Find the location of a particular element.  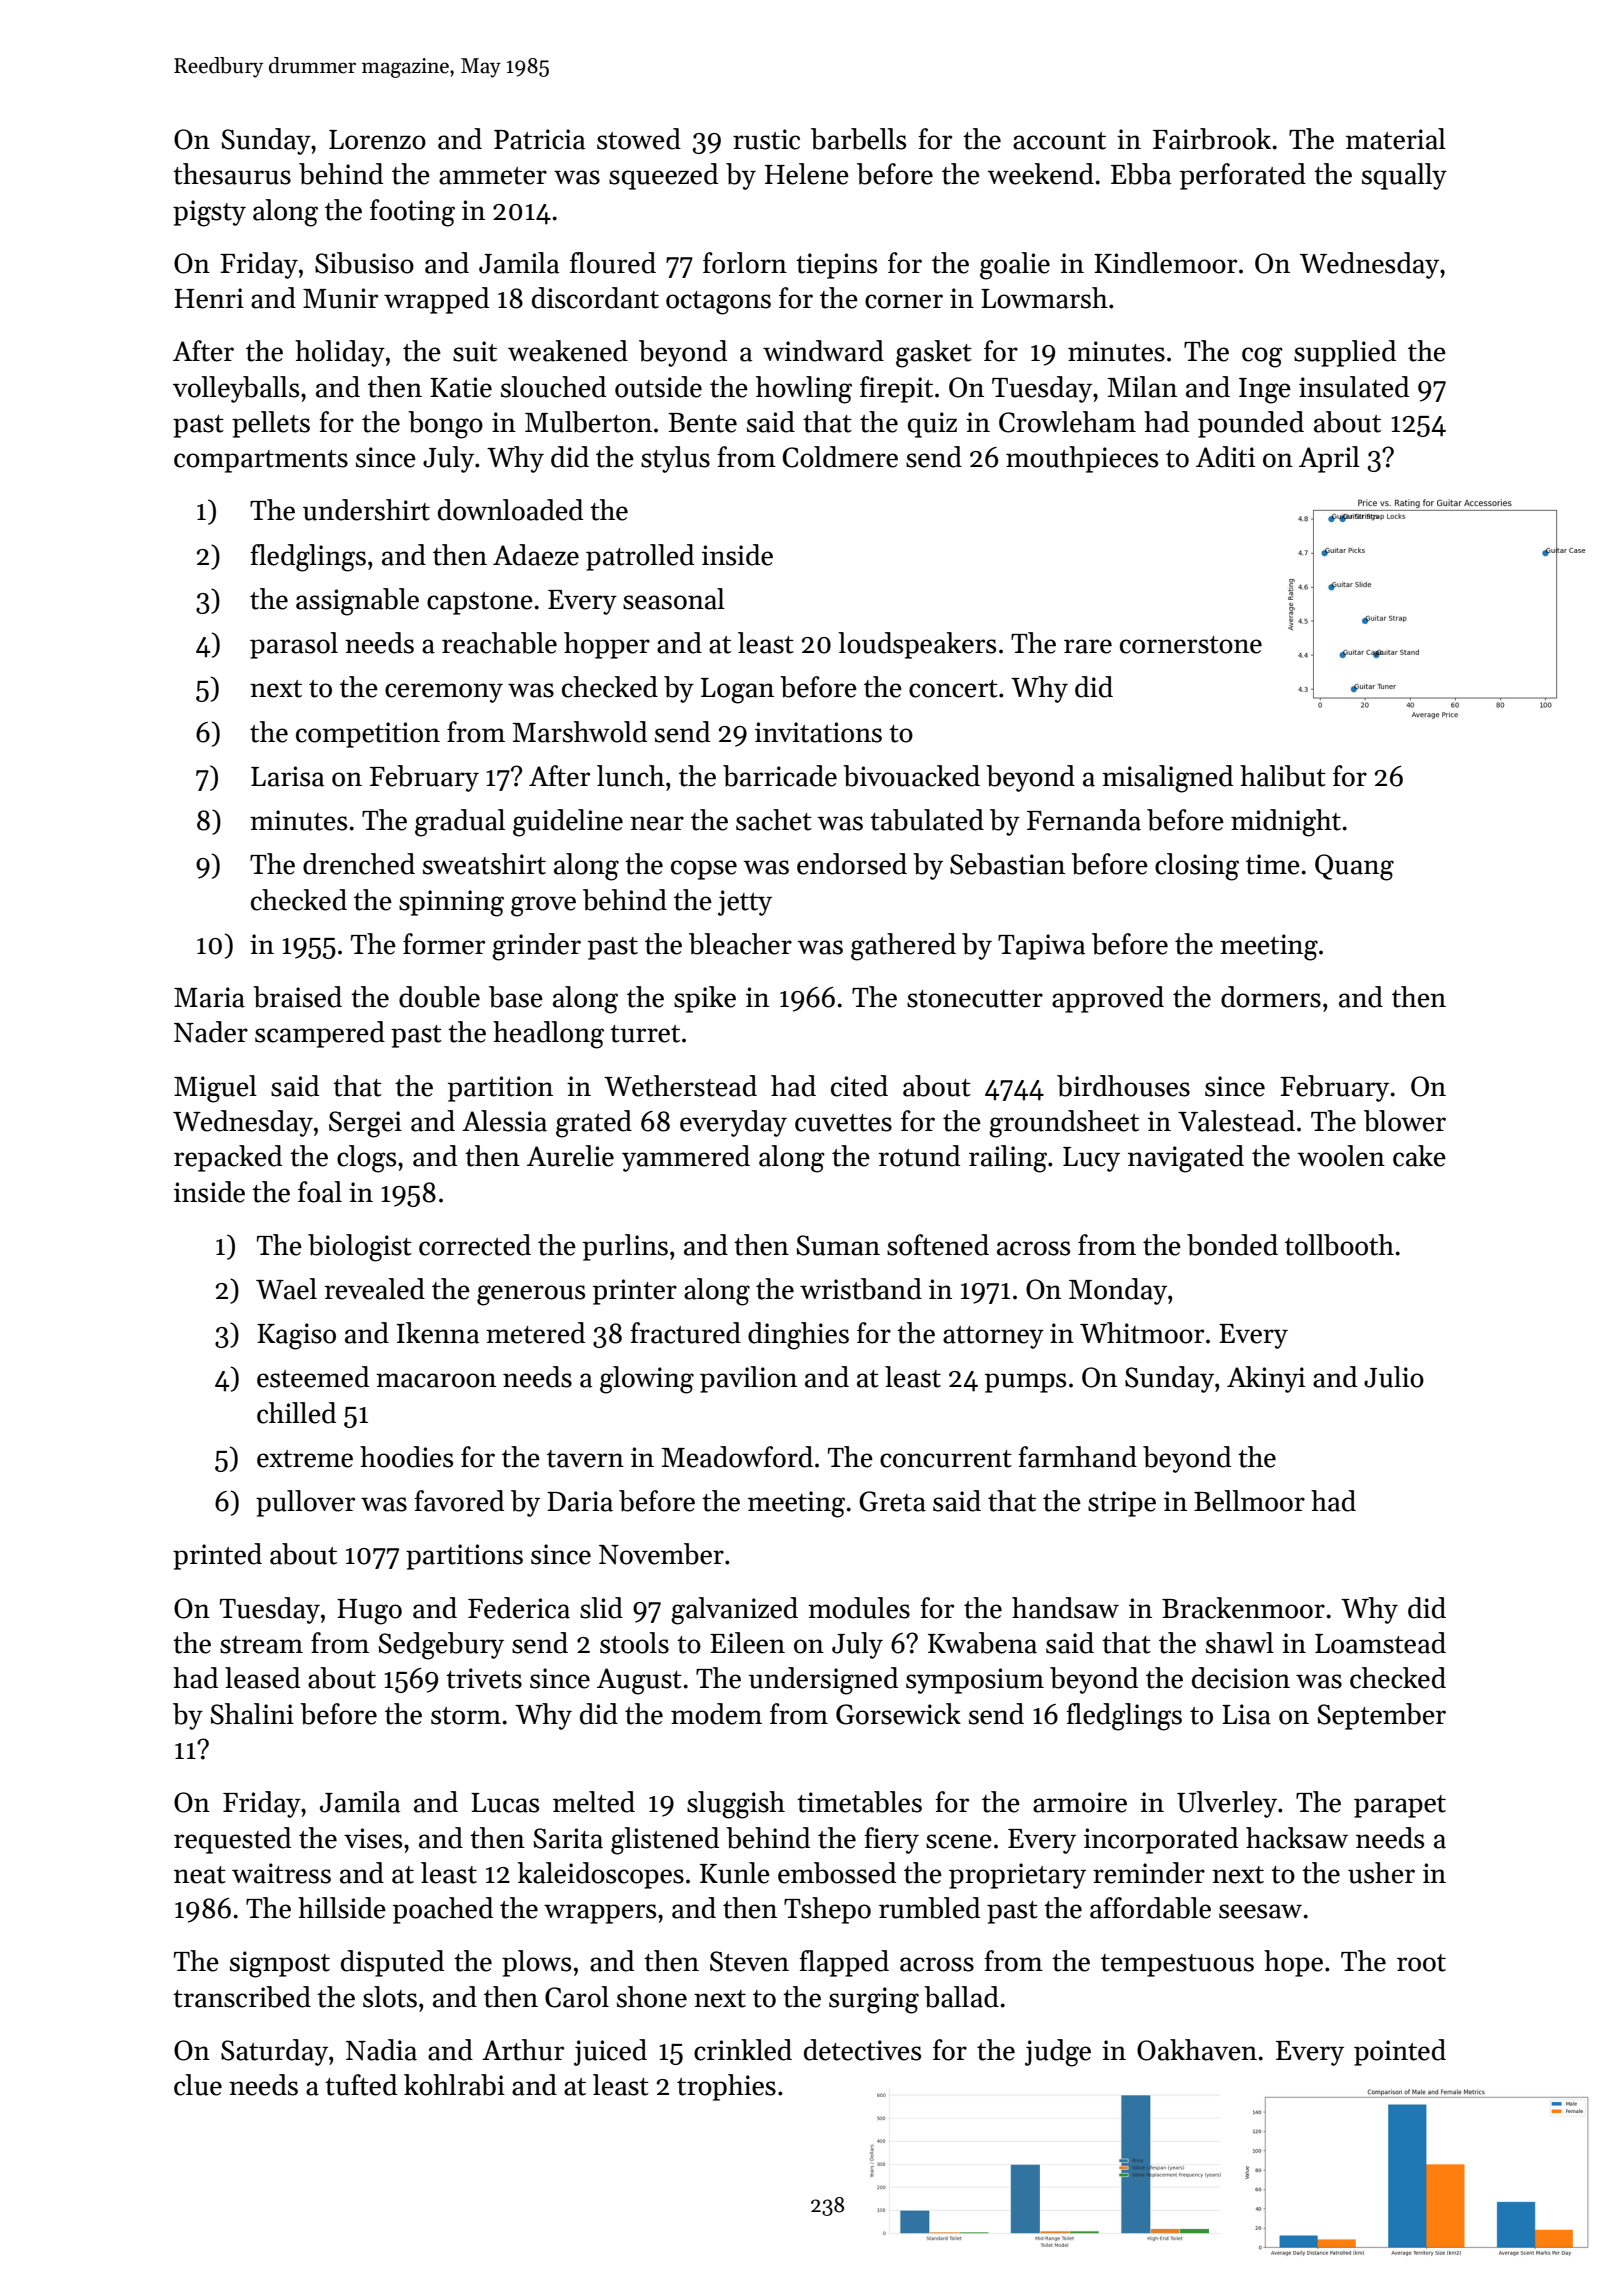

squeezed is located at coordinates (663, 176).
